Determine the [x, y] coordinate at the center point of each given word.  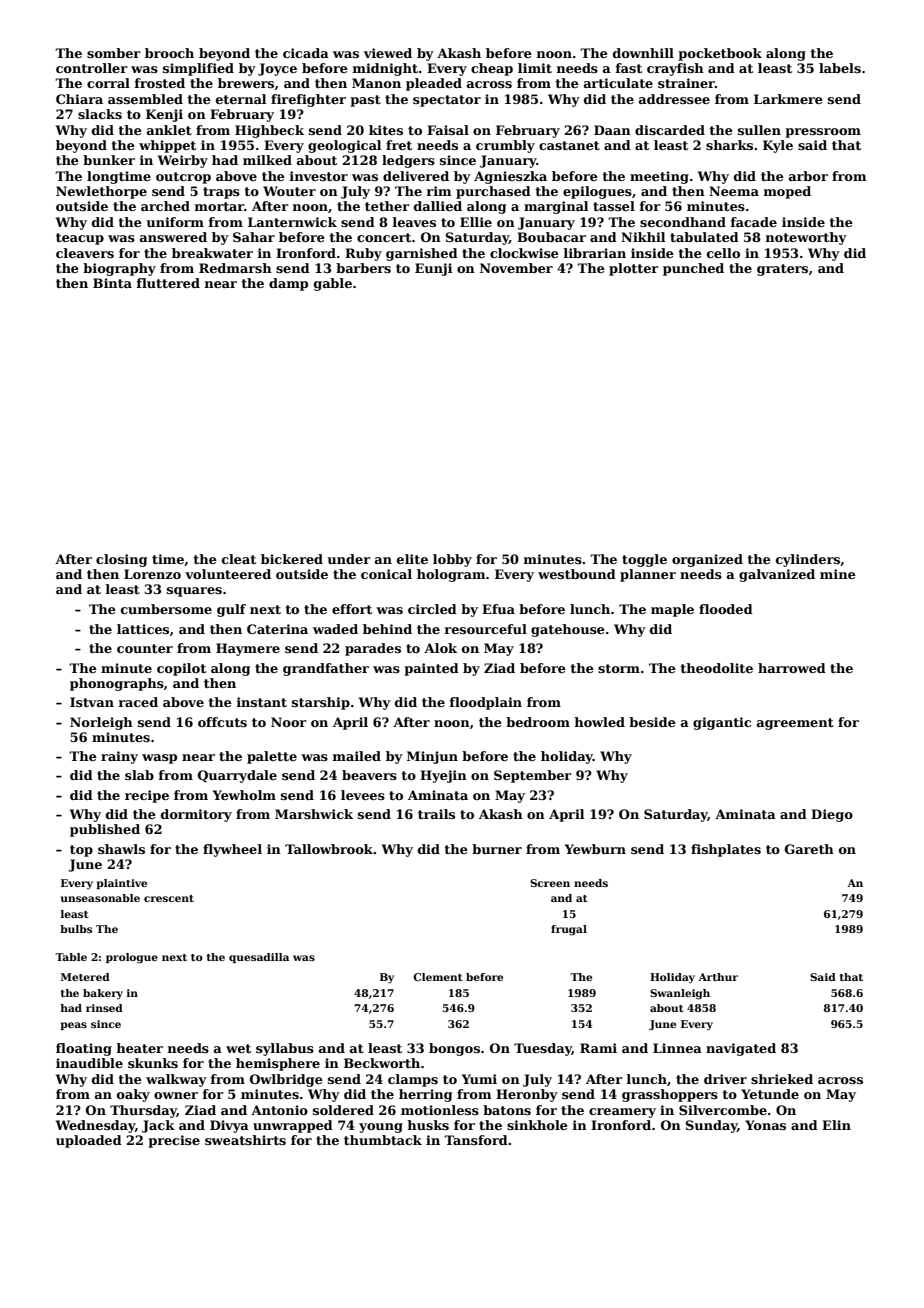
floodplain [486, 703]
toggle [644, 560]
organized [707, 560]
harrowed [792, 668]
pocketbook [720, 54]
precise [174, 1141]
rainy [119, 757]
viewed [388, 53]
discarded [670, 130]
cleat [239, 559]
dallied [438, 206]
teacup [80, 239]
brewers [246, 83]
